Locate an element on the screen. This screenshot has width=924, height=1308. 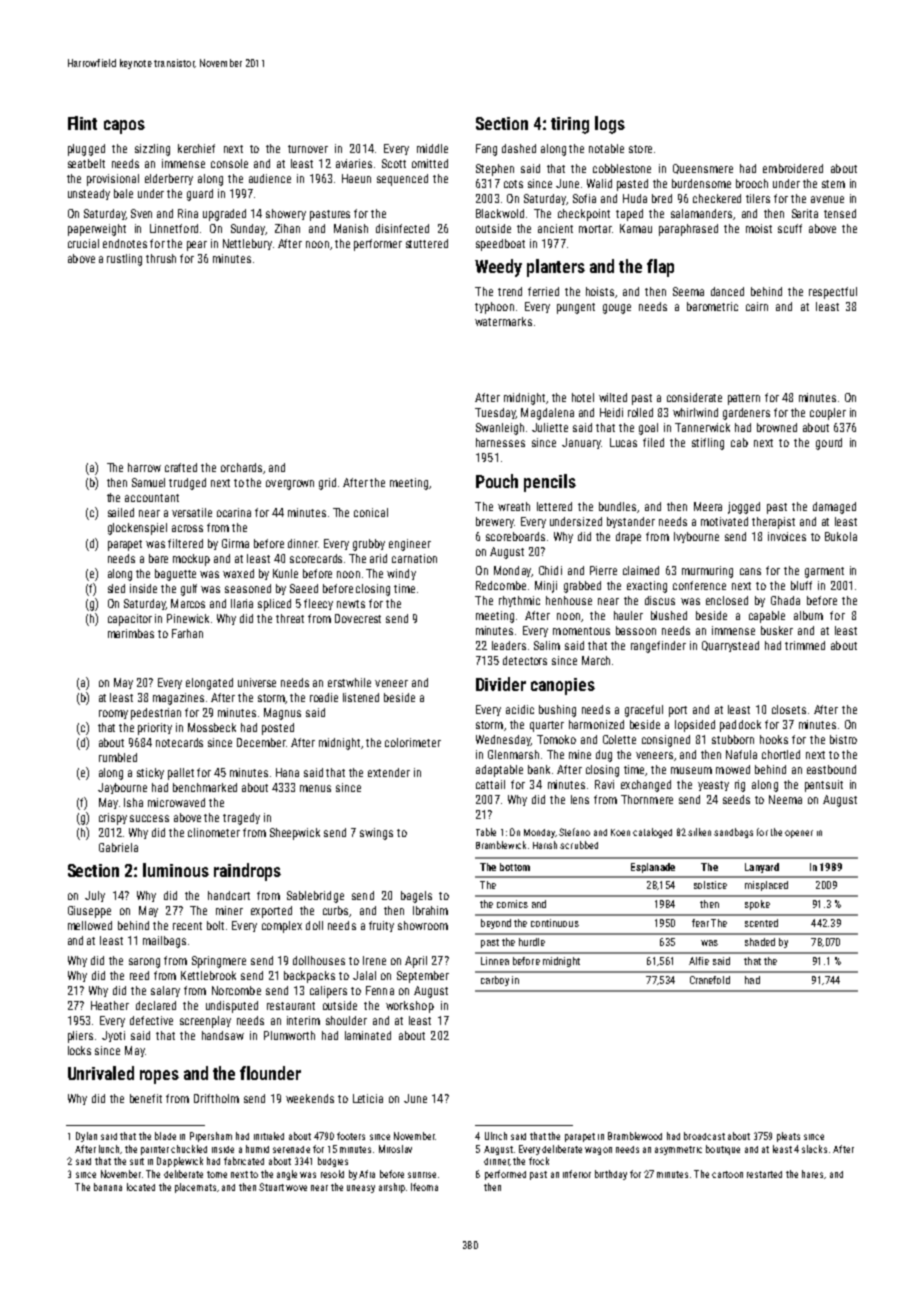
hurdle is located at coordinates (532, 942).
